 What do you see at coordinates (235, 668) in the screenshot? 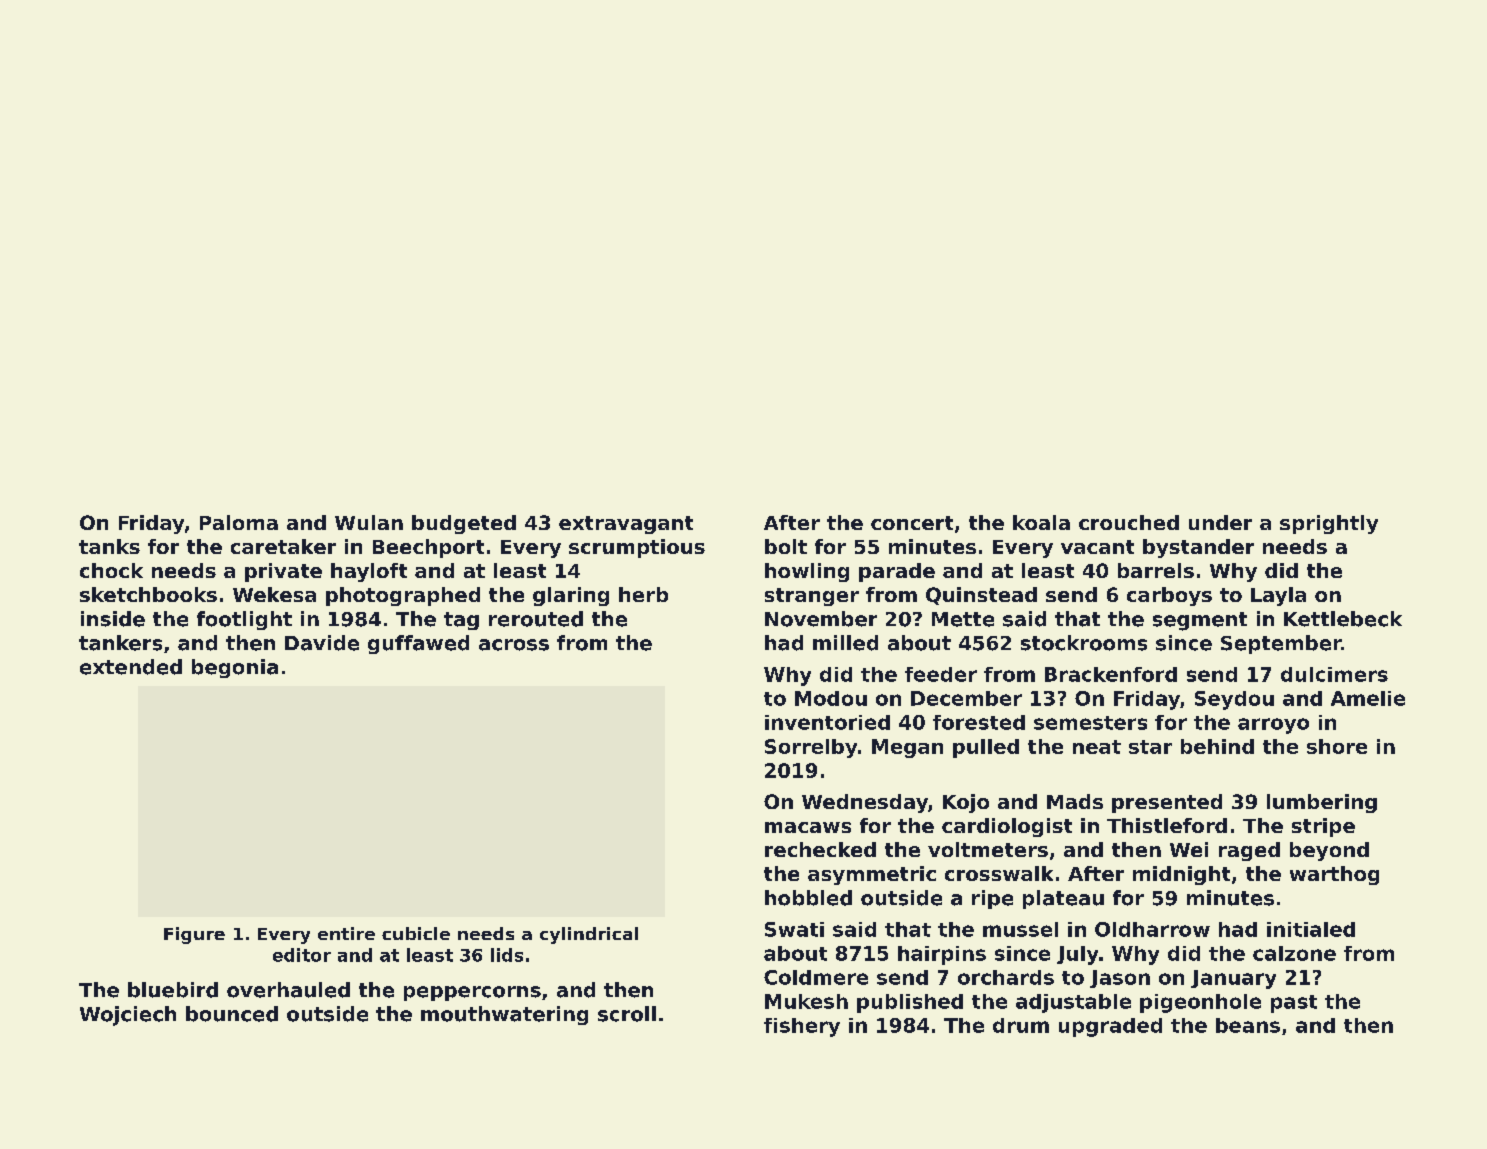
I see `begonia` at bounding box center [235, 668].
